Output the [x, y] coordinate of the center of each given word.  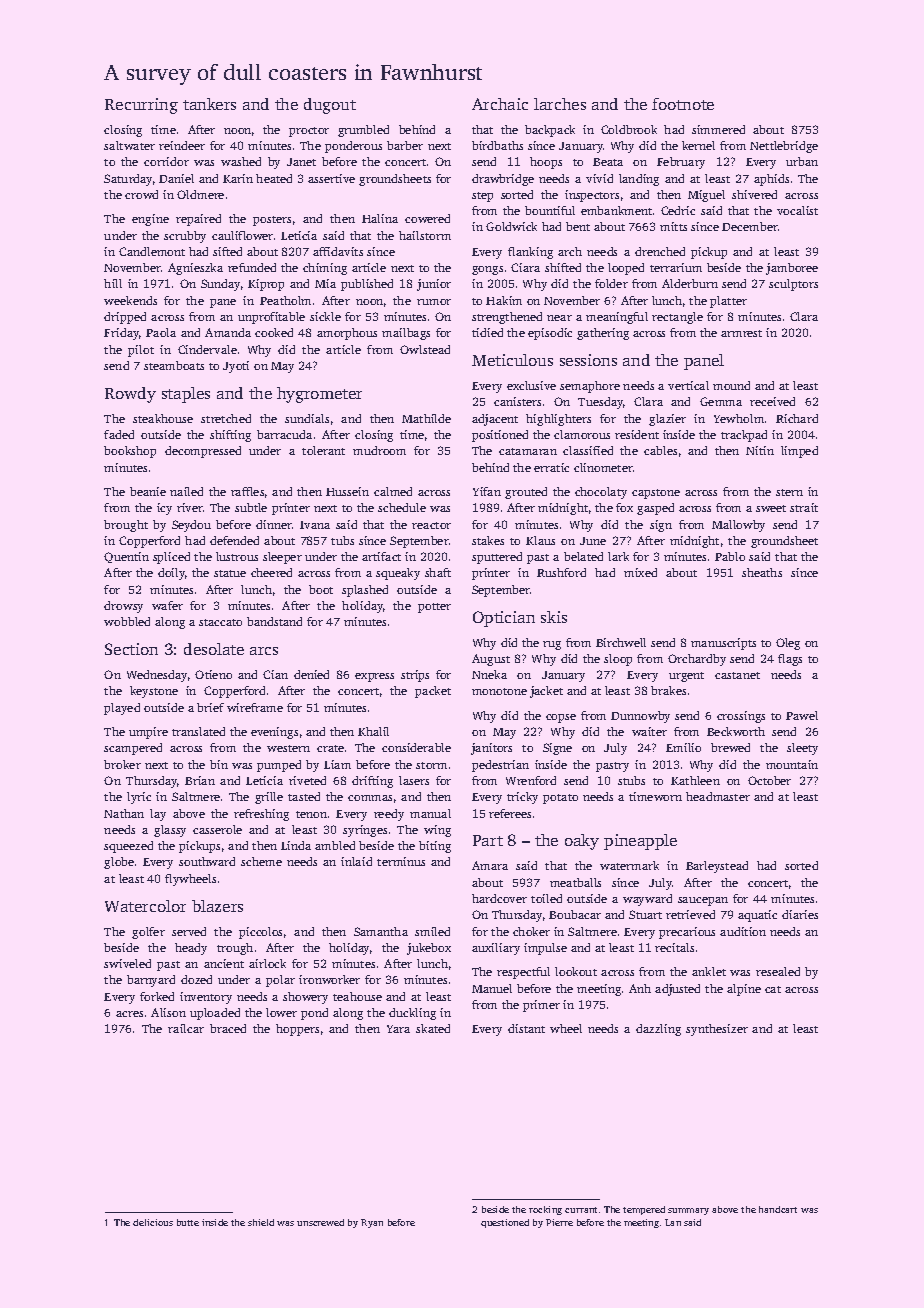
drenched [660, 251]
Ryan [372, 1223]
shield [261, 1222]
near [559, 318]
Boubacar [575, 914]
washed [241, 161]
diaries [800, 914]
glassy [170, 831]
